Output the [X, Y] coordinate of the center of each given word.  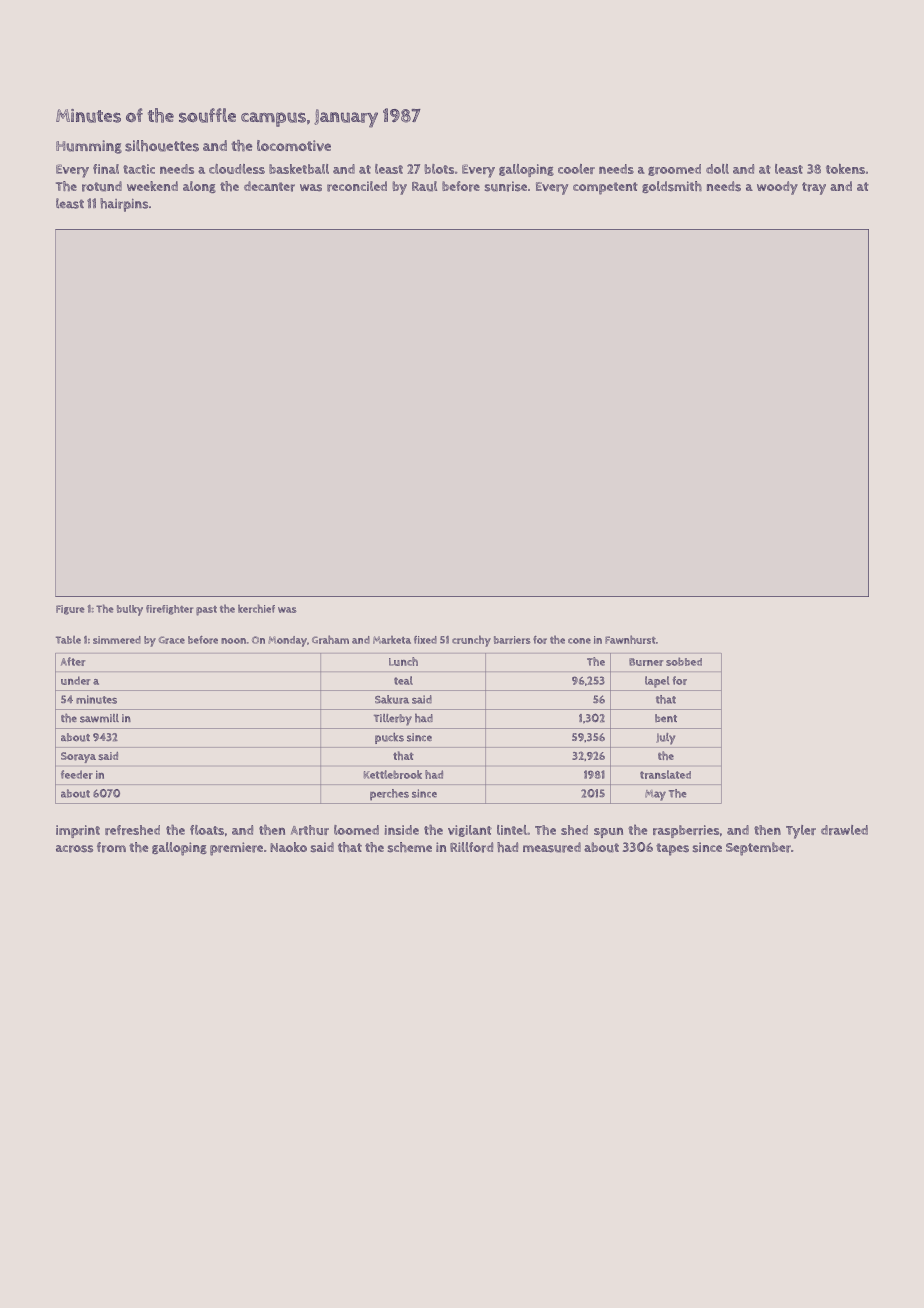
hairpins [124, 205]
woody [777, 188]
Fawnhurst [630, 639]
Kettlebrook [393, 774]
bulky [130, 610]
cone [579, 641]
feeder [77, 774]
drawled [844, 830]
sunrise [506, 186]
